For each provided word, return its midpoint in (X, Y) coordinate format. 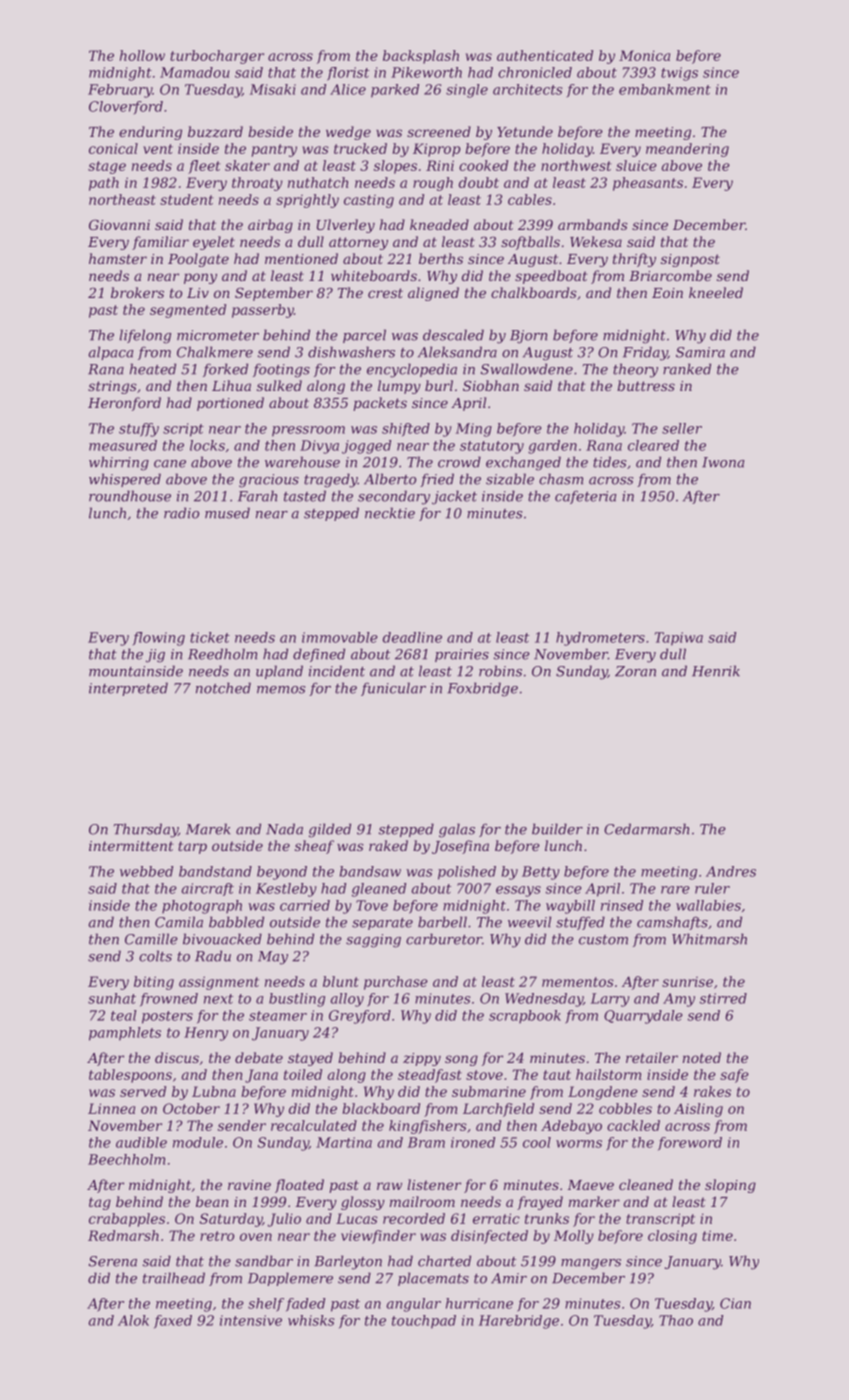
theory (635, 370)
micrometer (218, 335)
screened (439, 131)
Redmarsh (123, 1235)
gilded (330, 830)
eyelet (214, 243)
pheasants (648, 184)
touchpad (424, 1322)
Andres (731, 871)
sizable (510, 479)
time (717, 1235)
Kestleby (286, 890)
